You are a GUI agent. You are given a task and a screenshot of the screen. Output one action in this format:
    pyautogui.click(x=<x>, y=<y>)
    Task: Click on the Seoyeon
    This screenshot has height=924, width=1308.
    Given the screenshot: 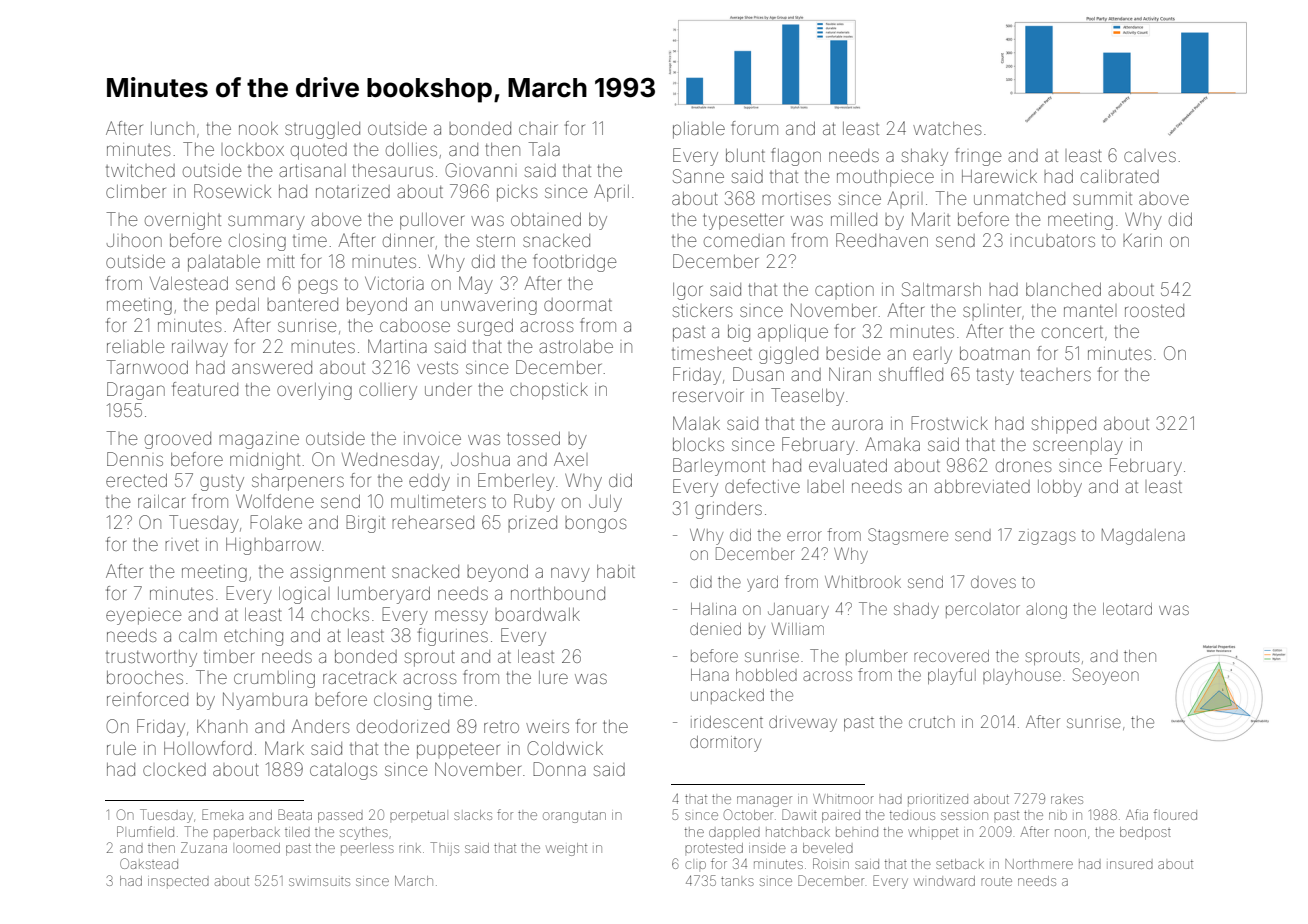 What is the action you would take?
    pyautogui.click(x=1106, y=676)
